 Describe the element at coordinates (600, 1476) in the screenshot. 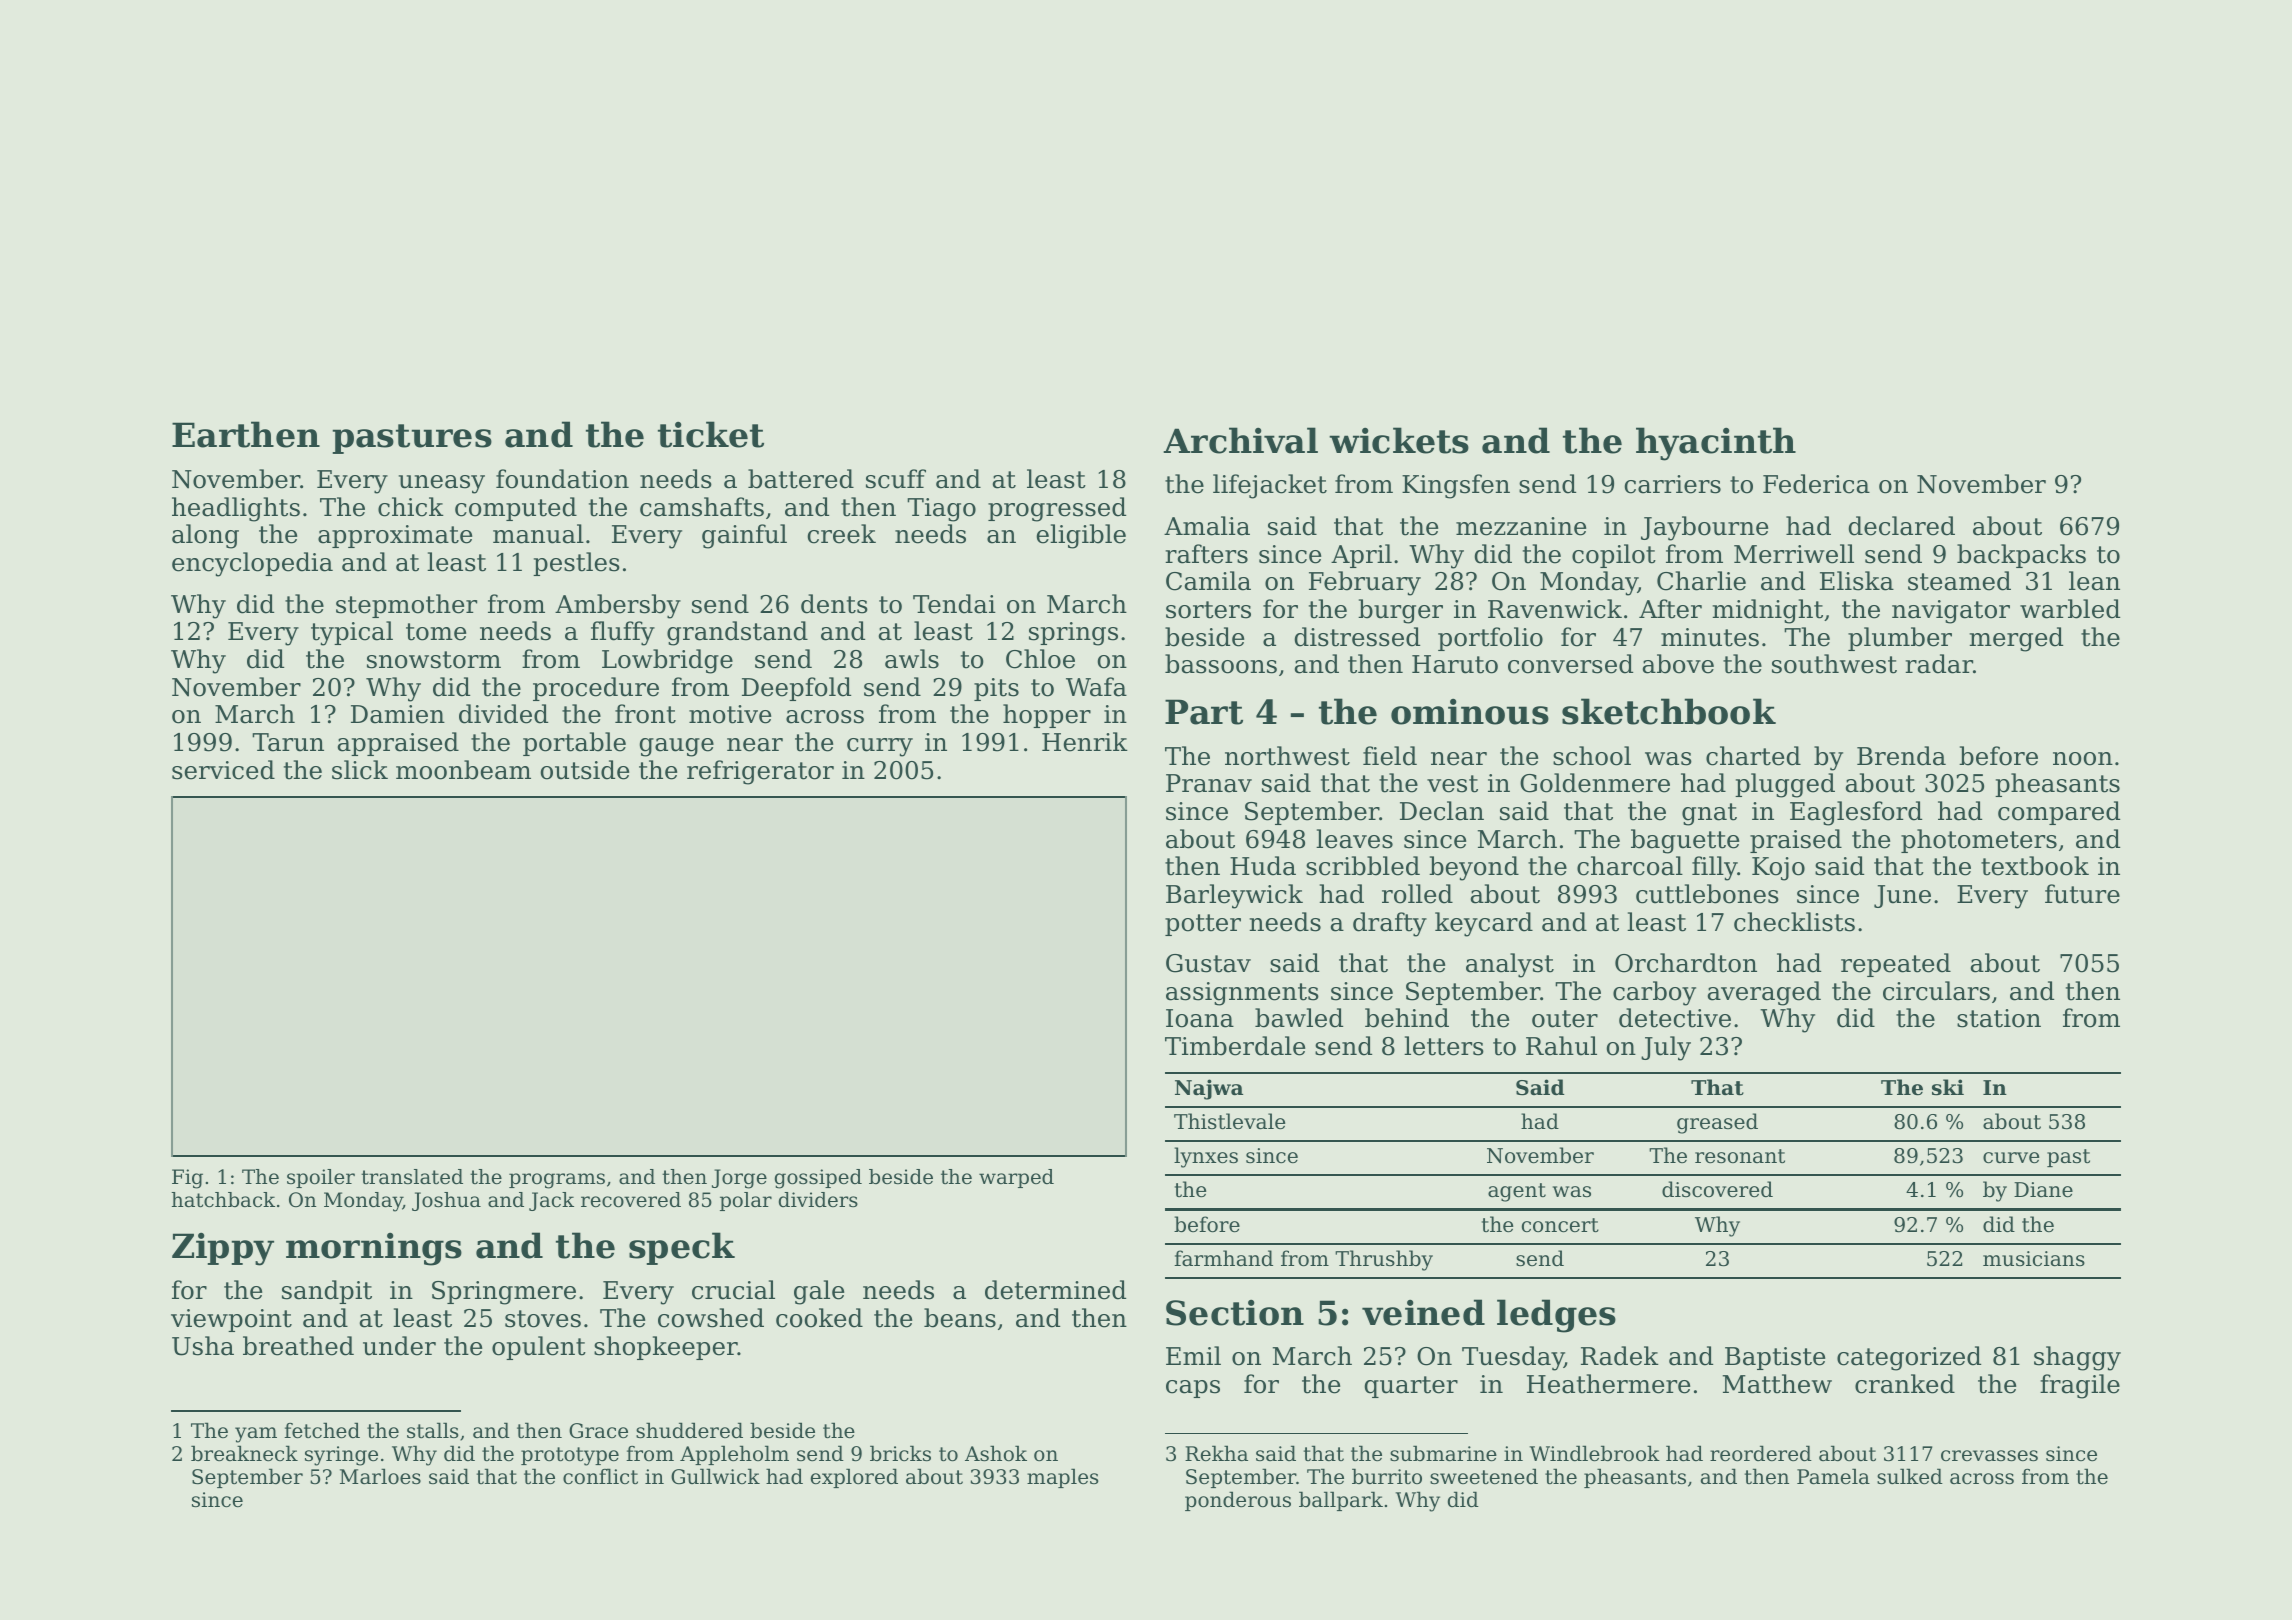

I see `conflict` at that location.
